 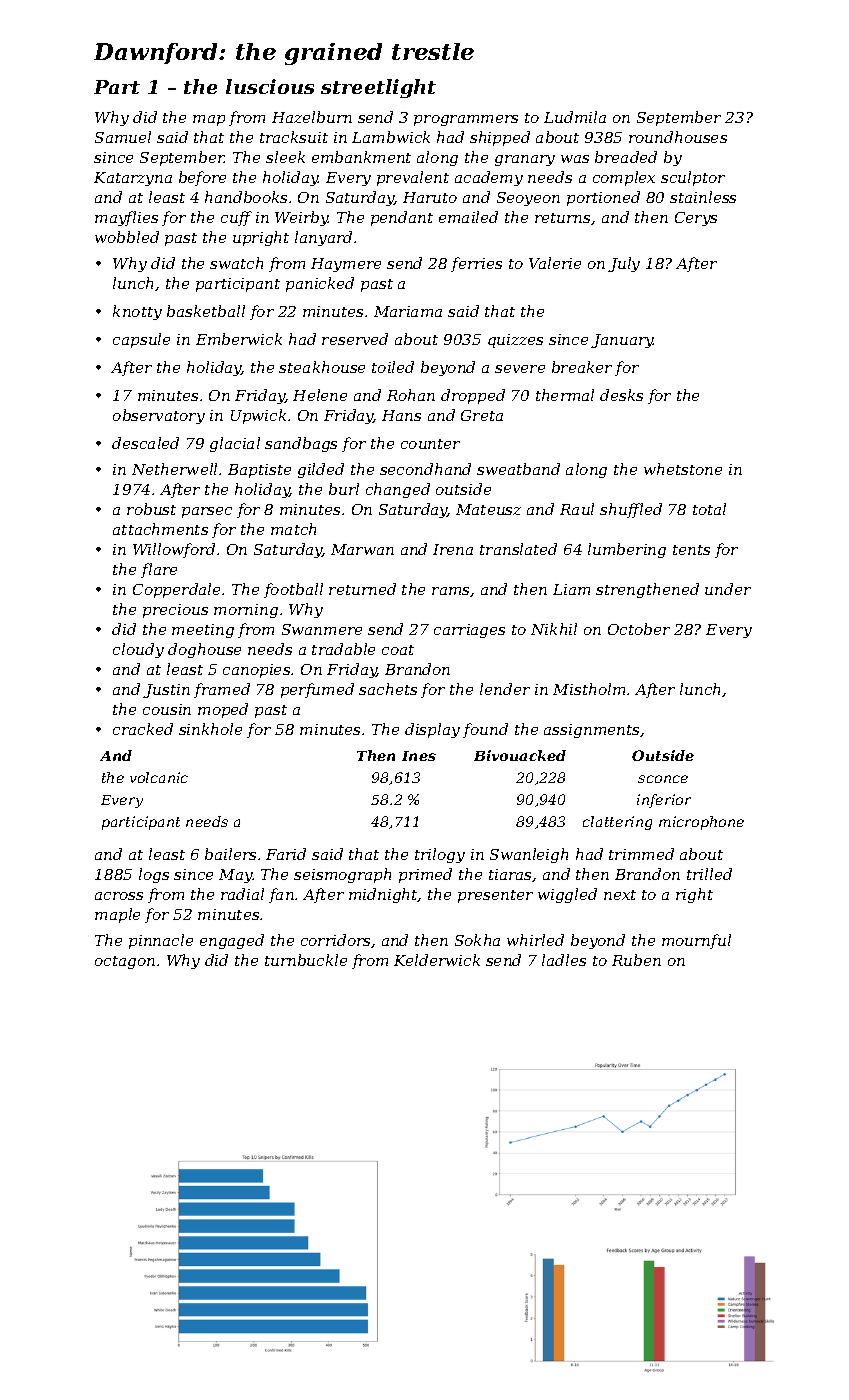 What do you see at coordinates (207, 512) in the image?
I see `parsec` at bounding box center [207, 512].
